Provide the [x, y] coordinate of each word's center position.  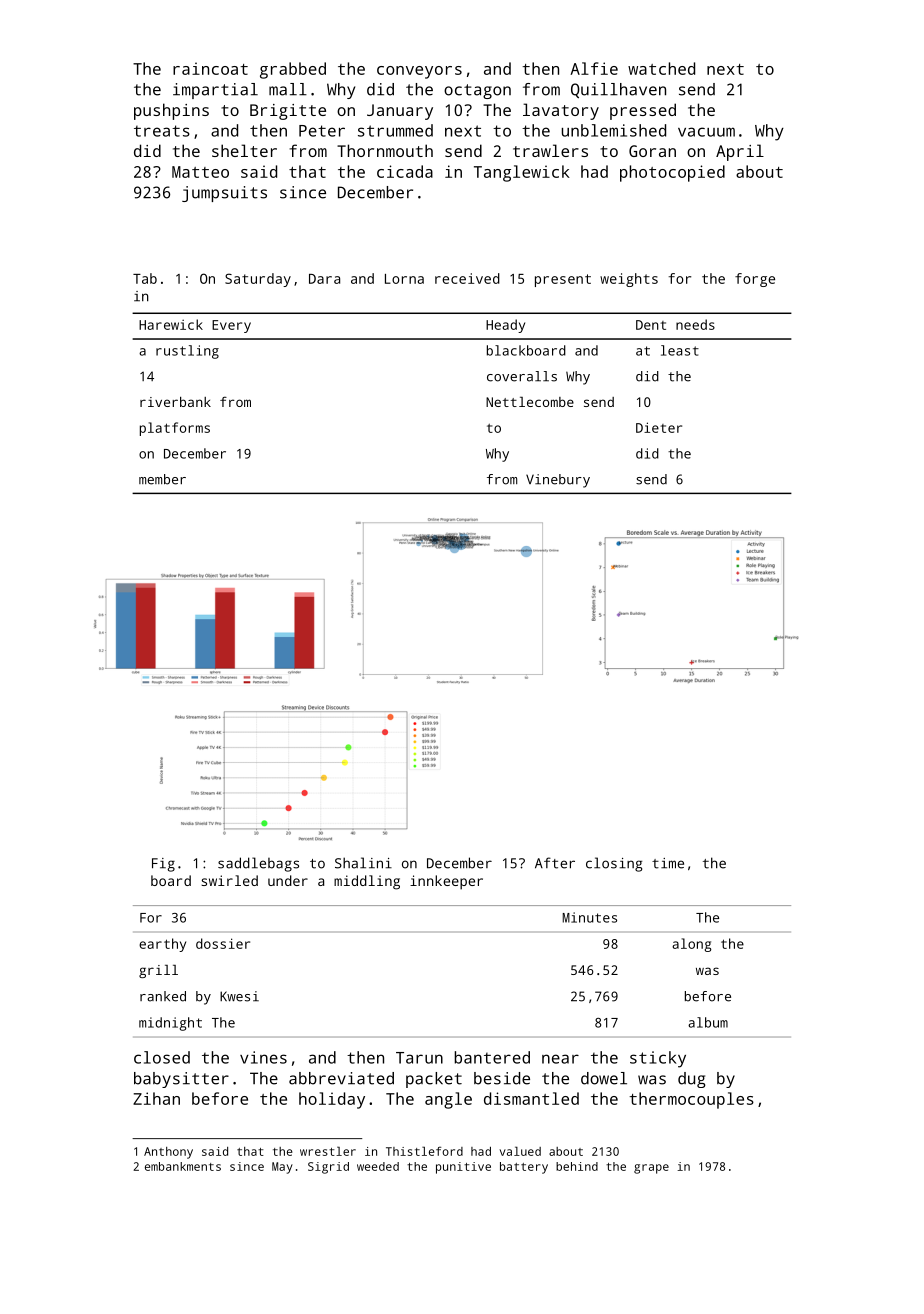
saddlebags [258, 864]
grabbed [293, 70]
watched [661, 68]
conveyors [419, 72]
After [555, 863]
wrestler [328, 1151]
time [668, 863]
